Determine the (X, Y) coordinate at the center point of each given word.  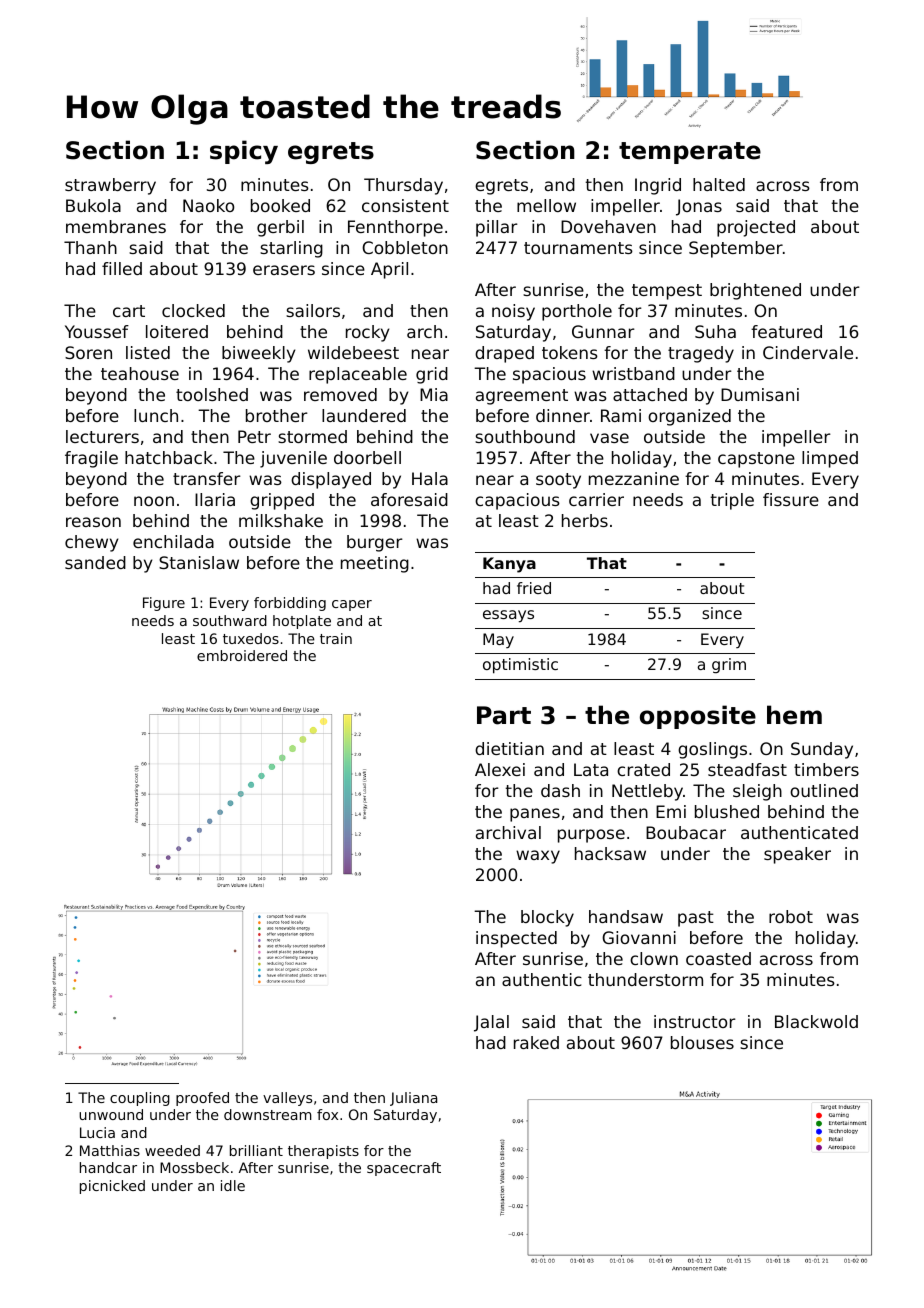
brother (277, 415)
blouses (702, 1042)
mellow (546, 205)
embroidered (242, 655)
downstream (268, 1114)
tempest (667, 292)
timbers (826, 769)
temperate (690, 153)
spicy (244, 152)
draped (504, 354)
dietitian (509, 748)
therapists (323, 1152)
